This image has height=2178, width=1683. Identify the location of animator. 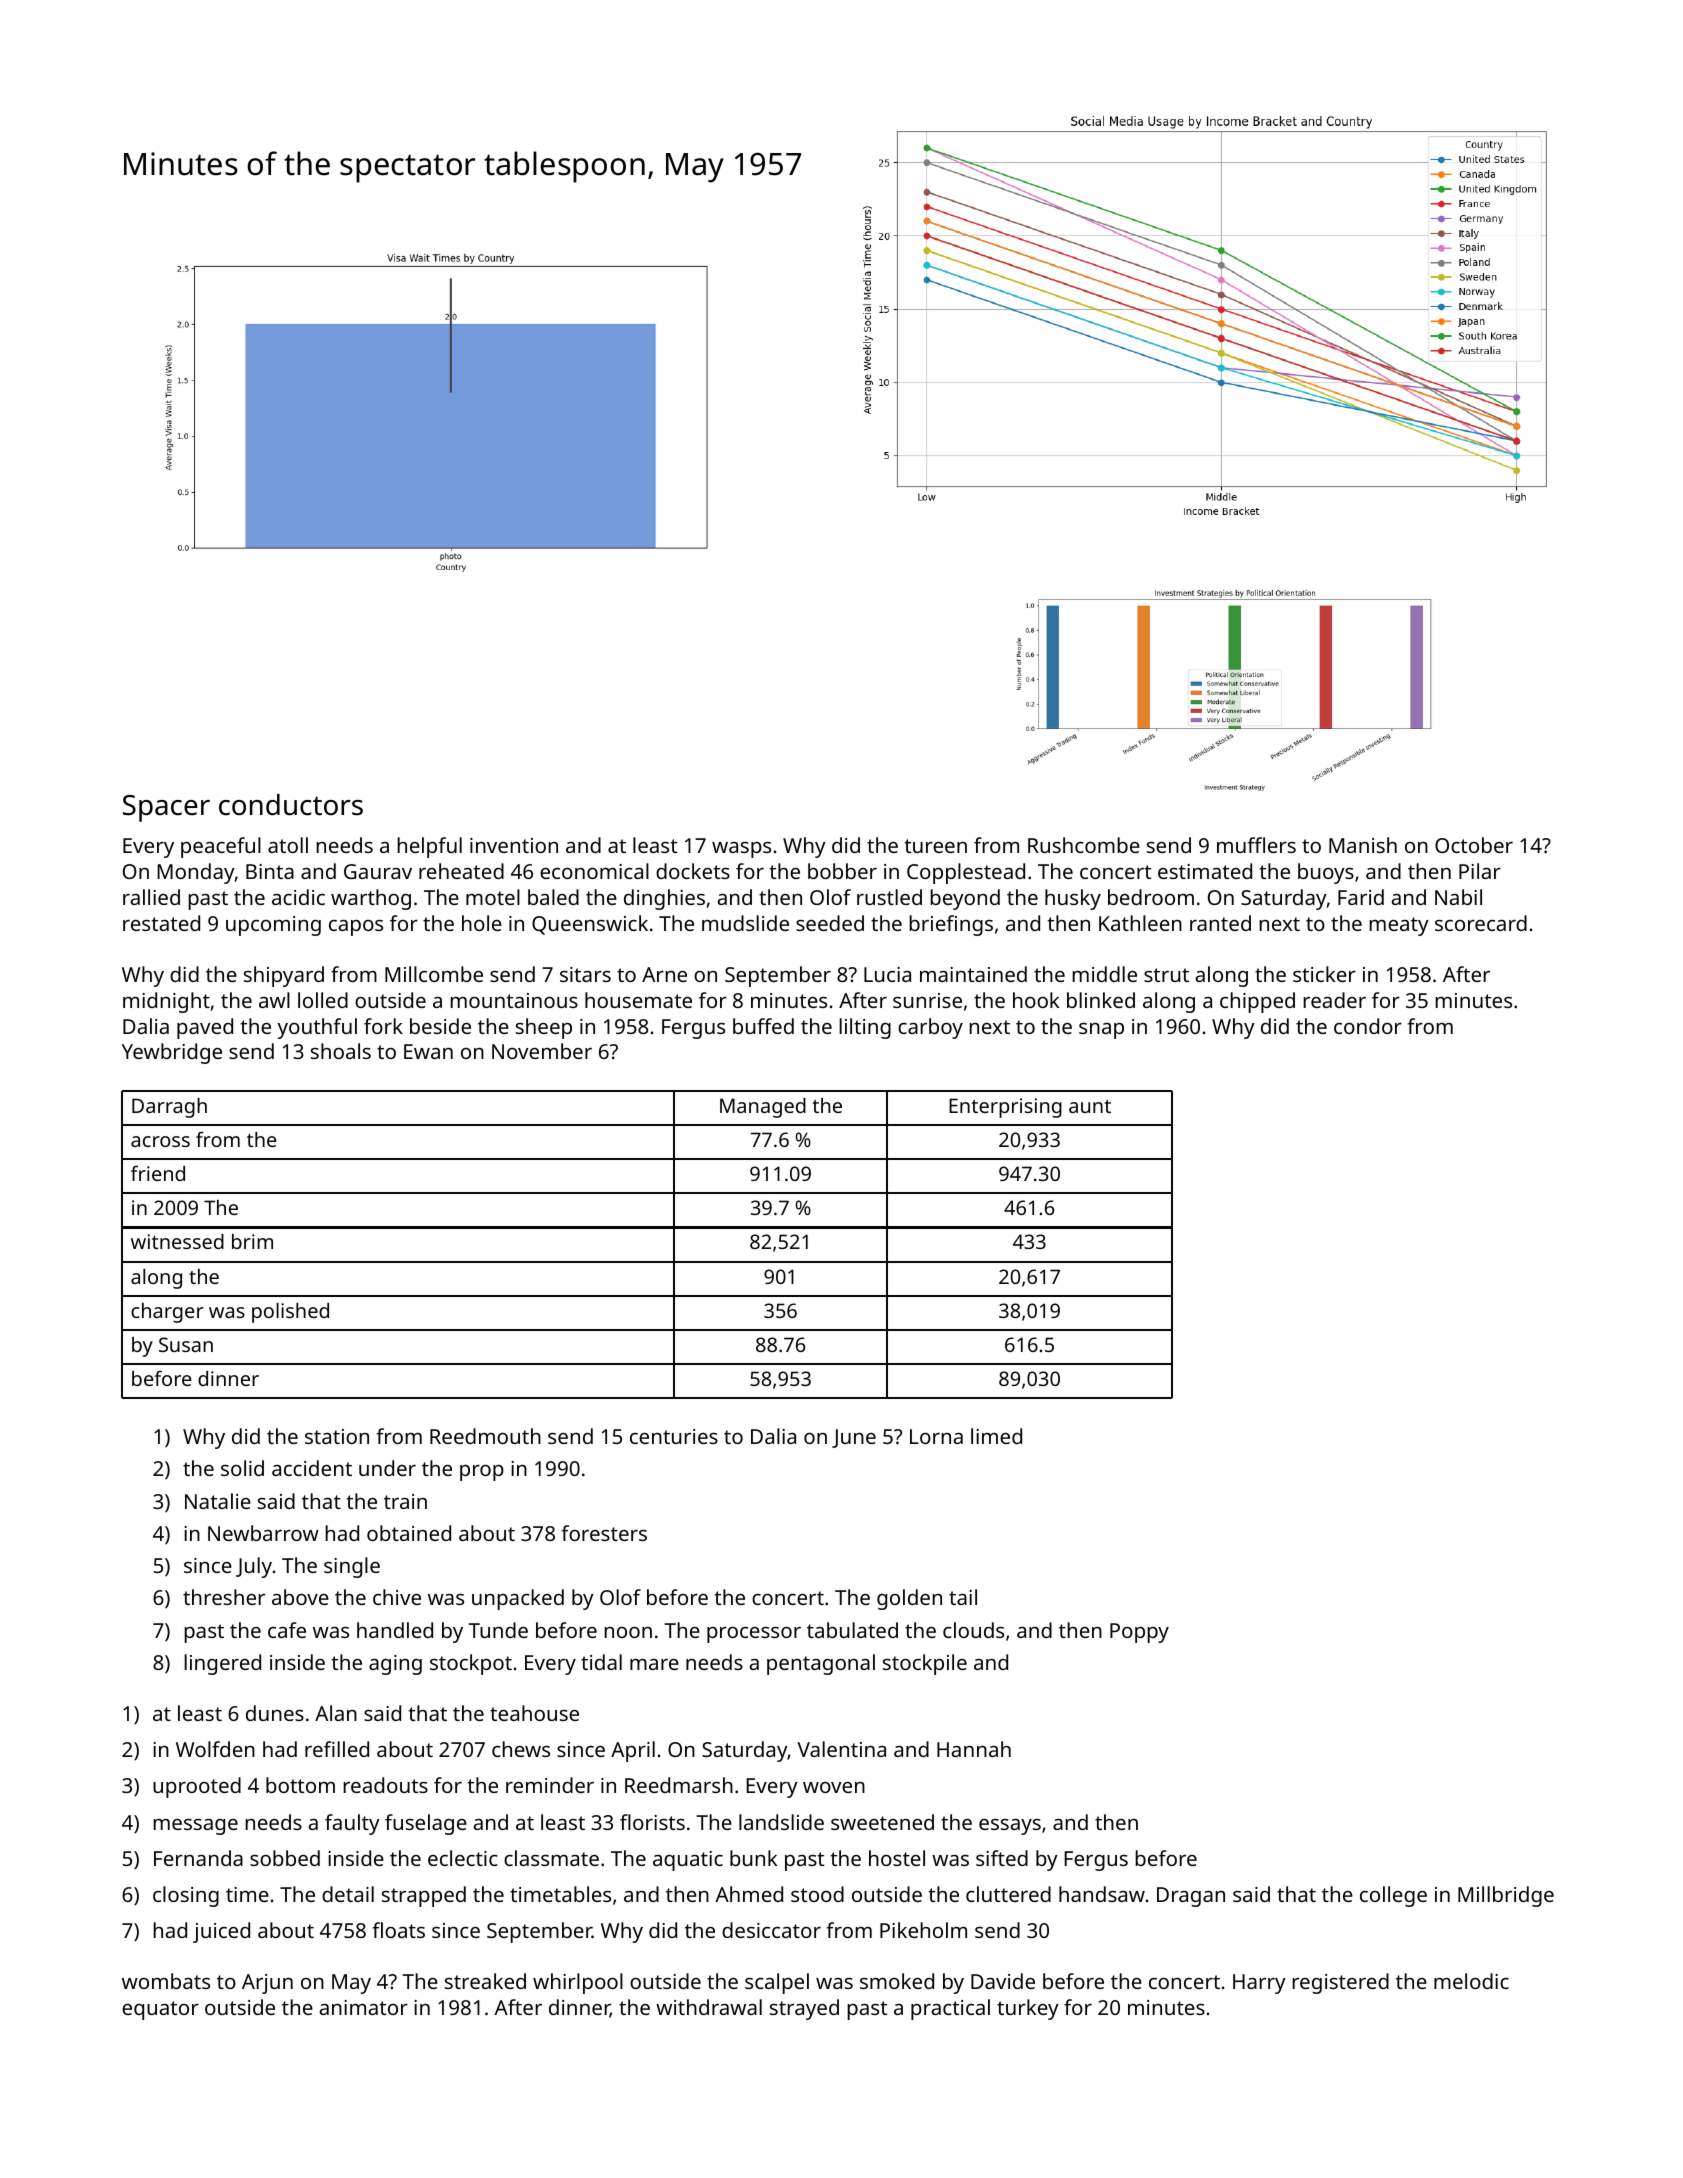
(364, 2007).
